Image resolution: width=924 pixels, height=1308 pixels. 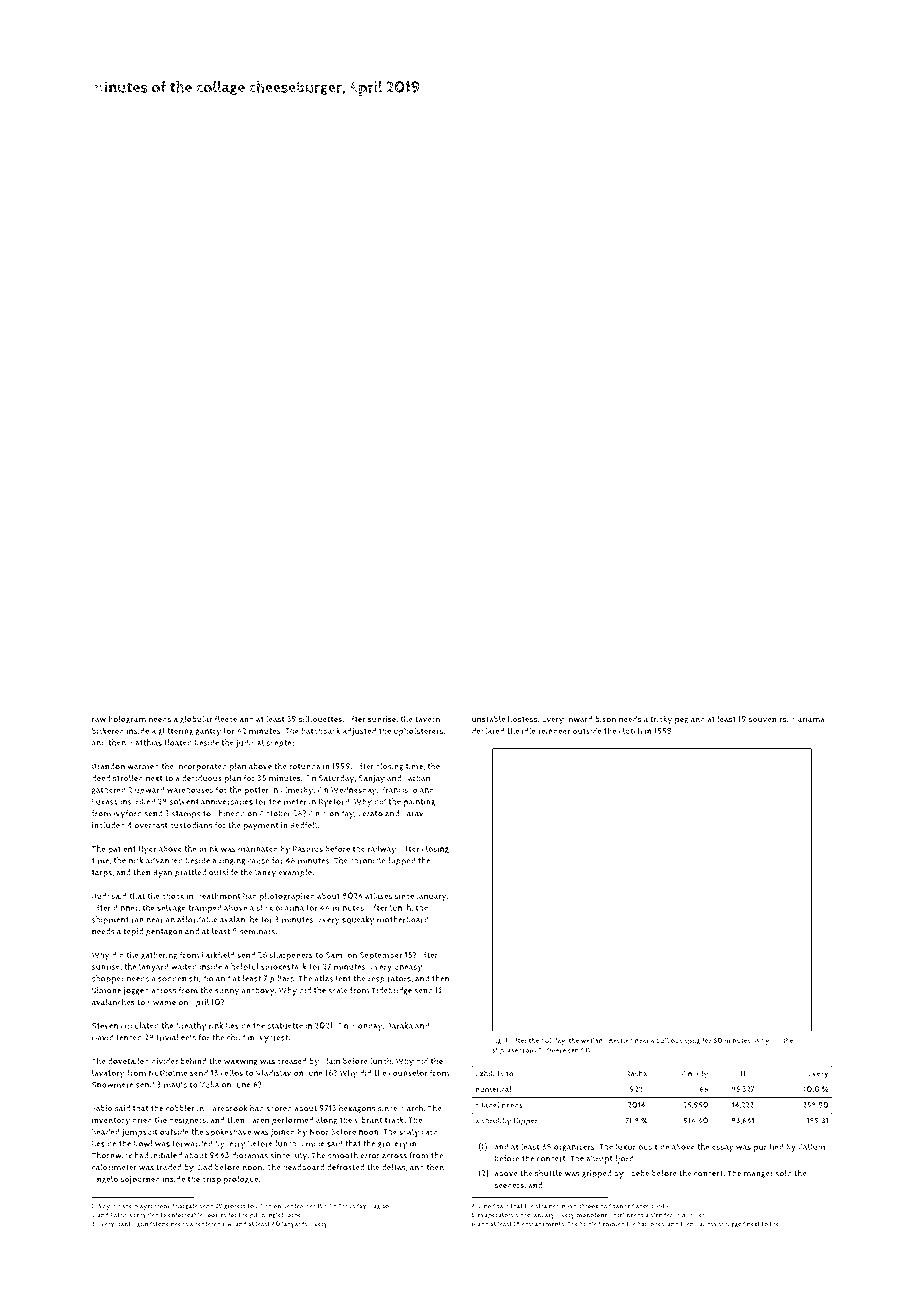 What do you see at coordinates (692, 1041) in the screenshot?
I see `sprig` at bounding box center [692, 1041].
